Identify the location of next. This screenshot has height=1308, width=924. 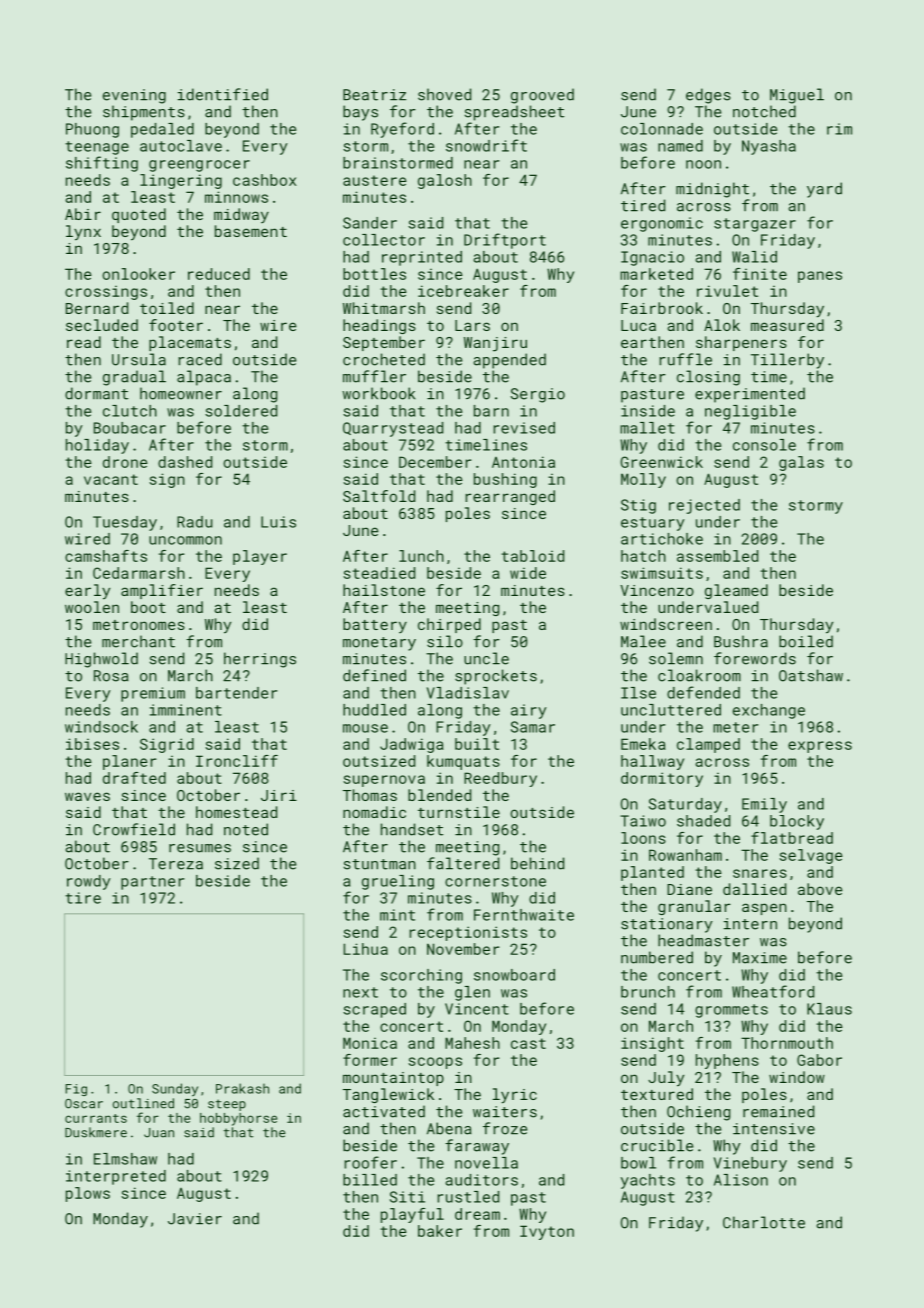
(360, 992).
